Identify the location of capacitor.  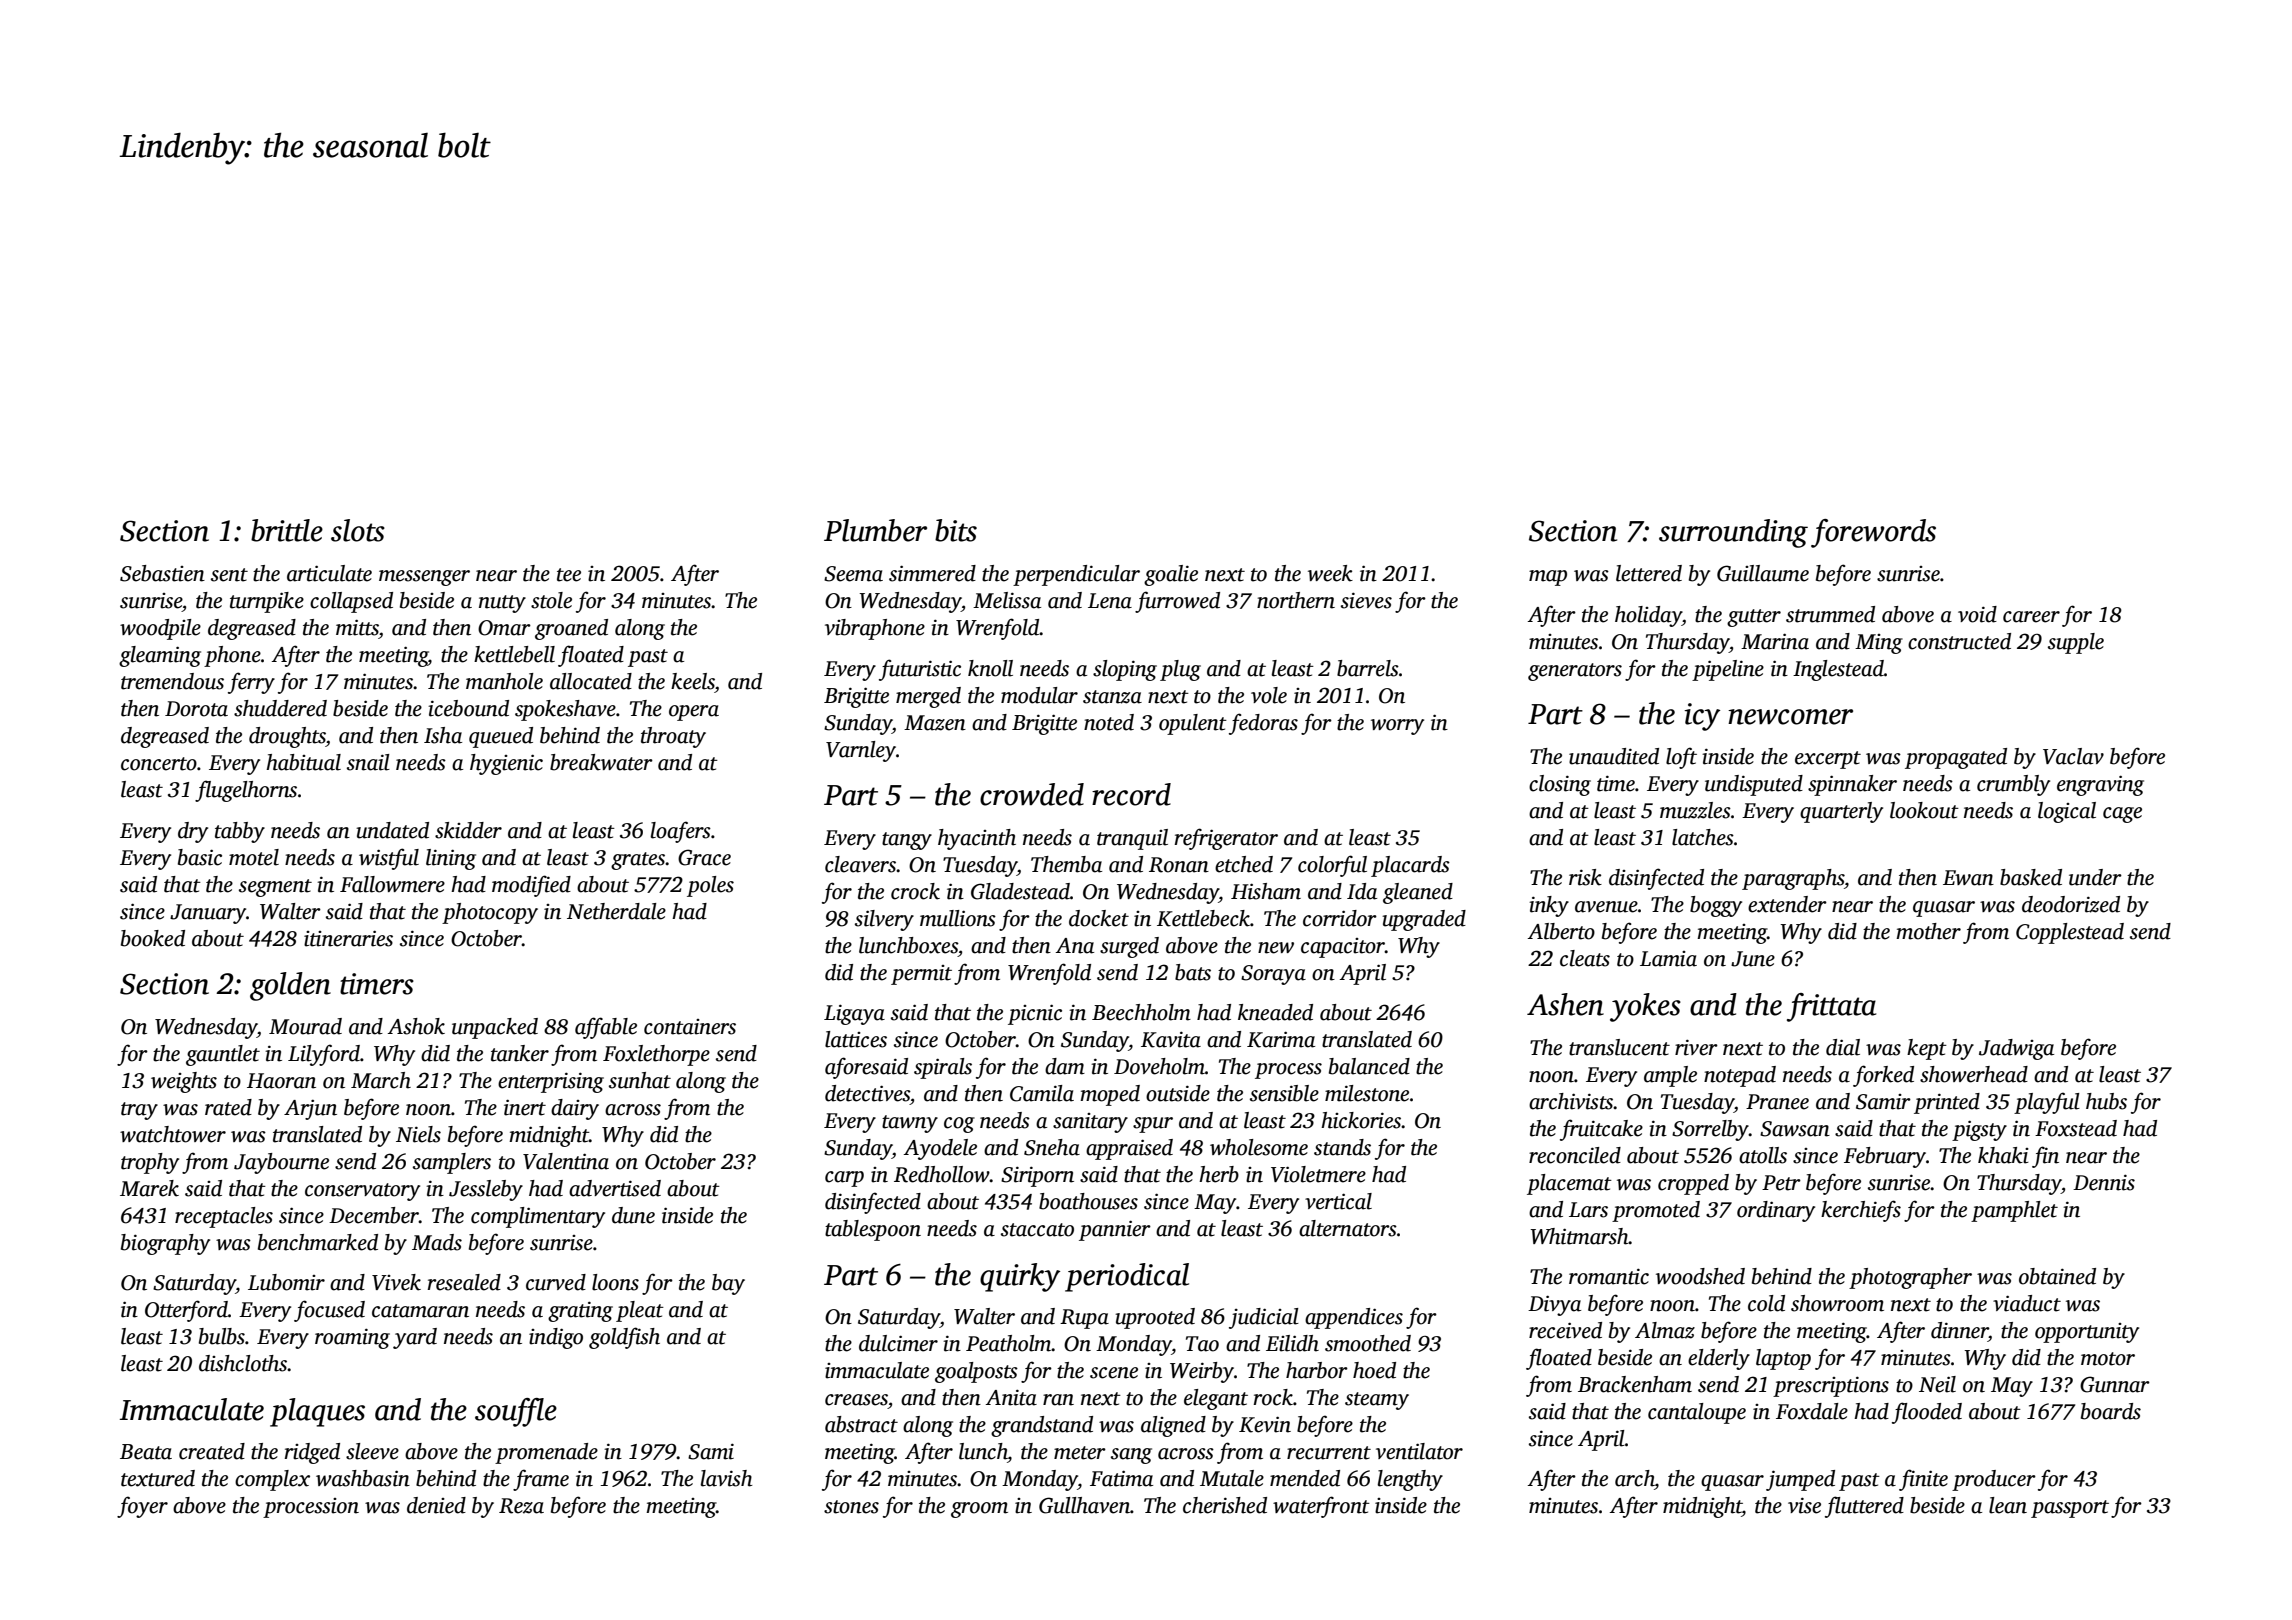
(1343, 948).
